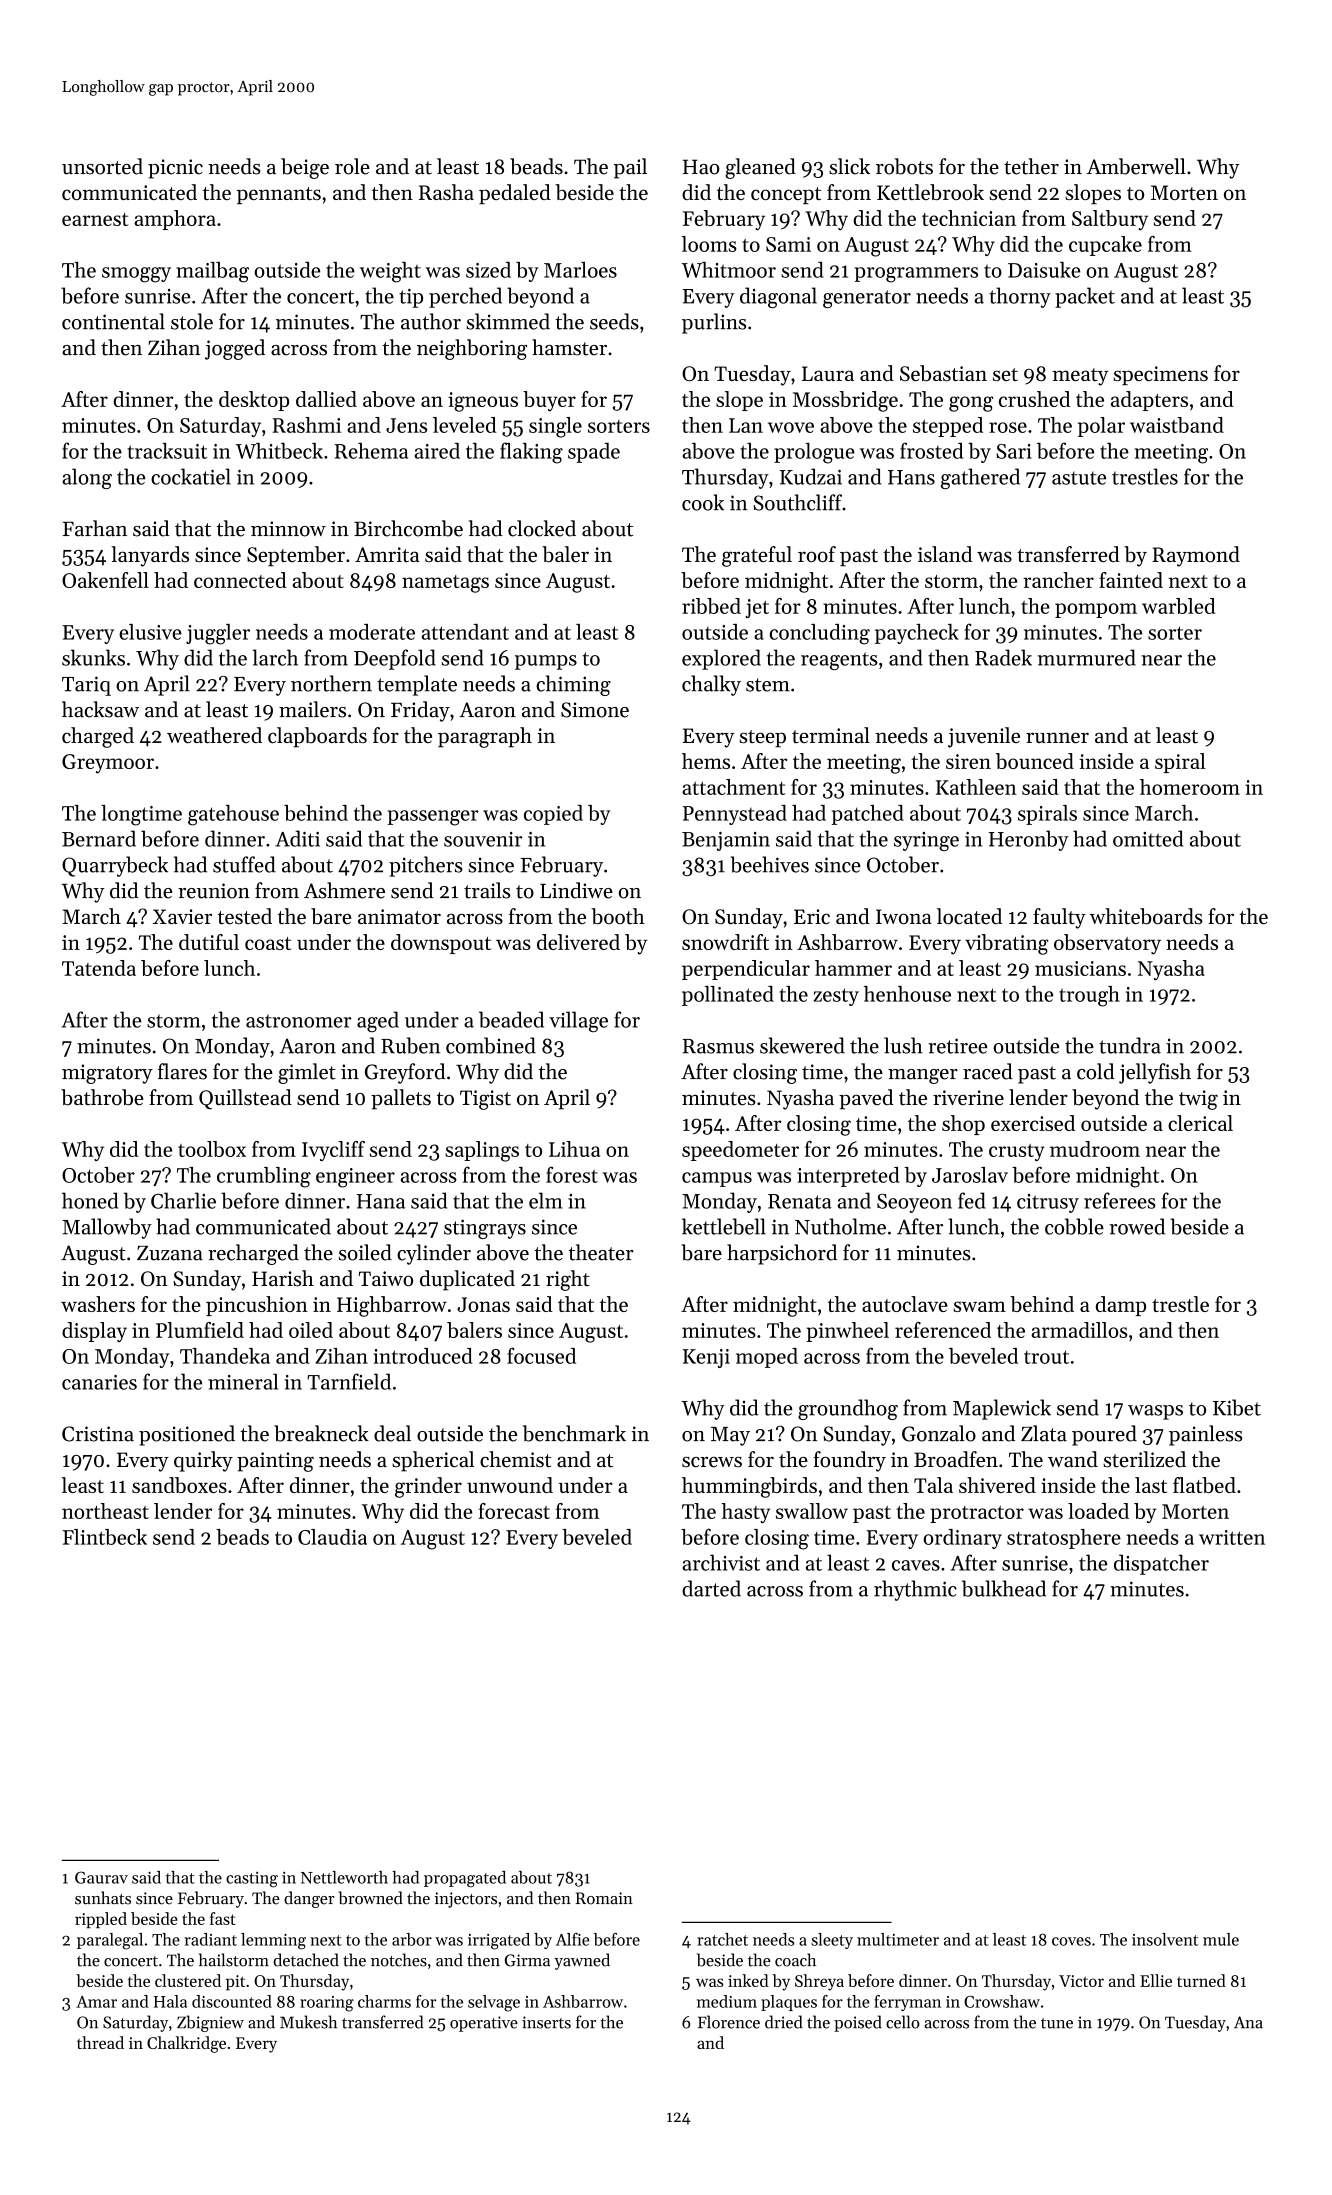 Image resolution: width=1332 pixels, height=2195 pixels. Describe the element at coordinates (1087, 657) in the page. I see `murmured` at that location.
